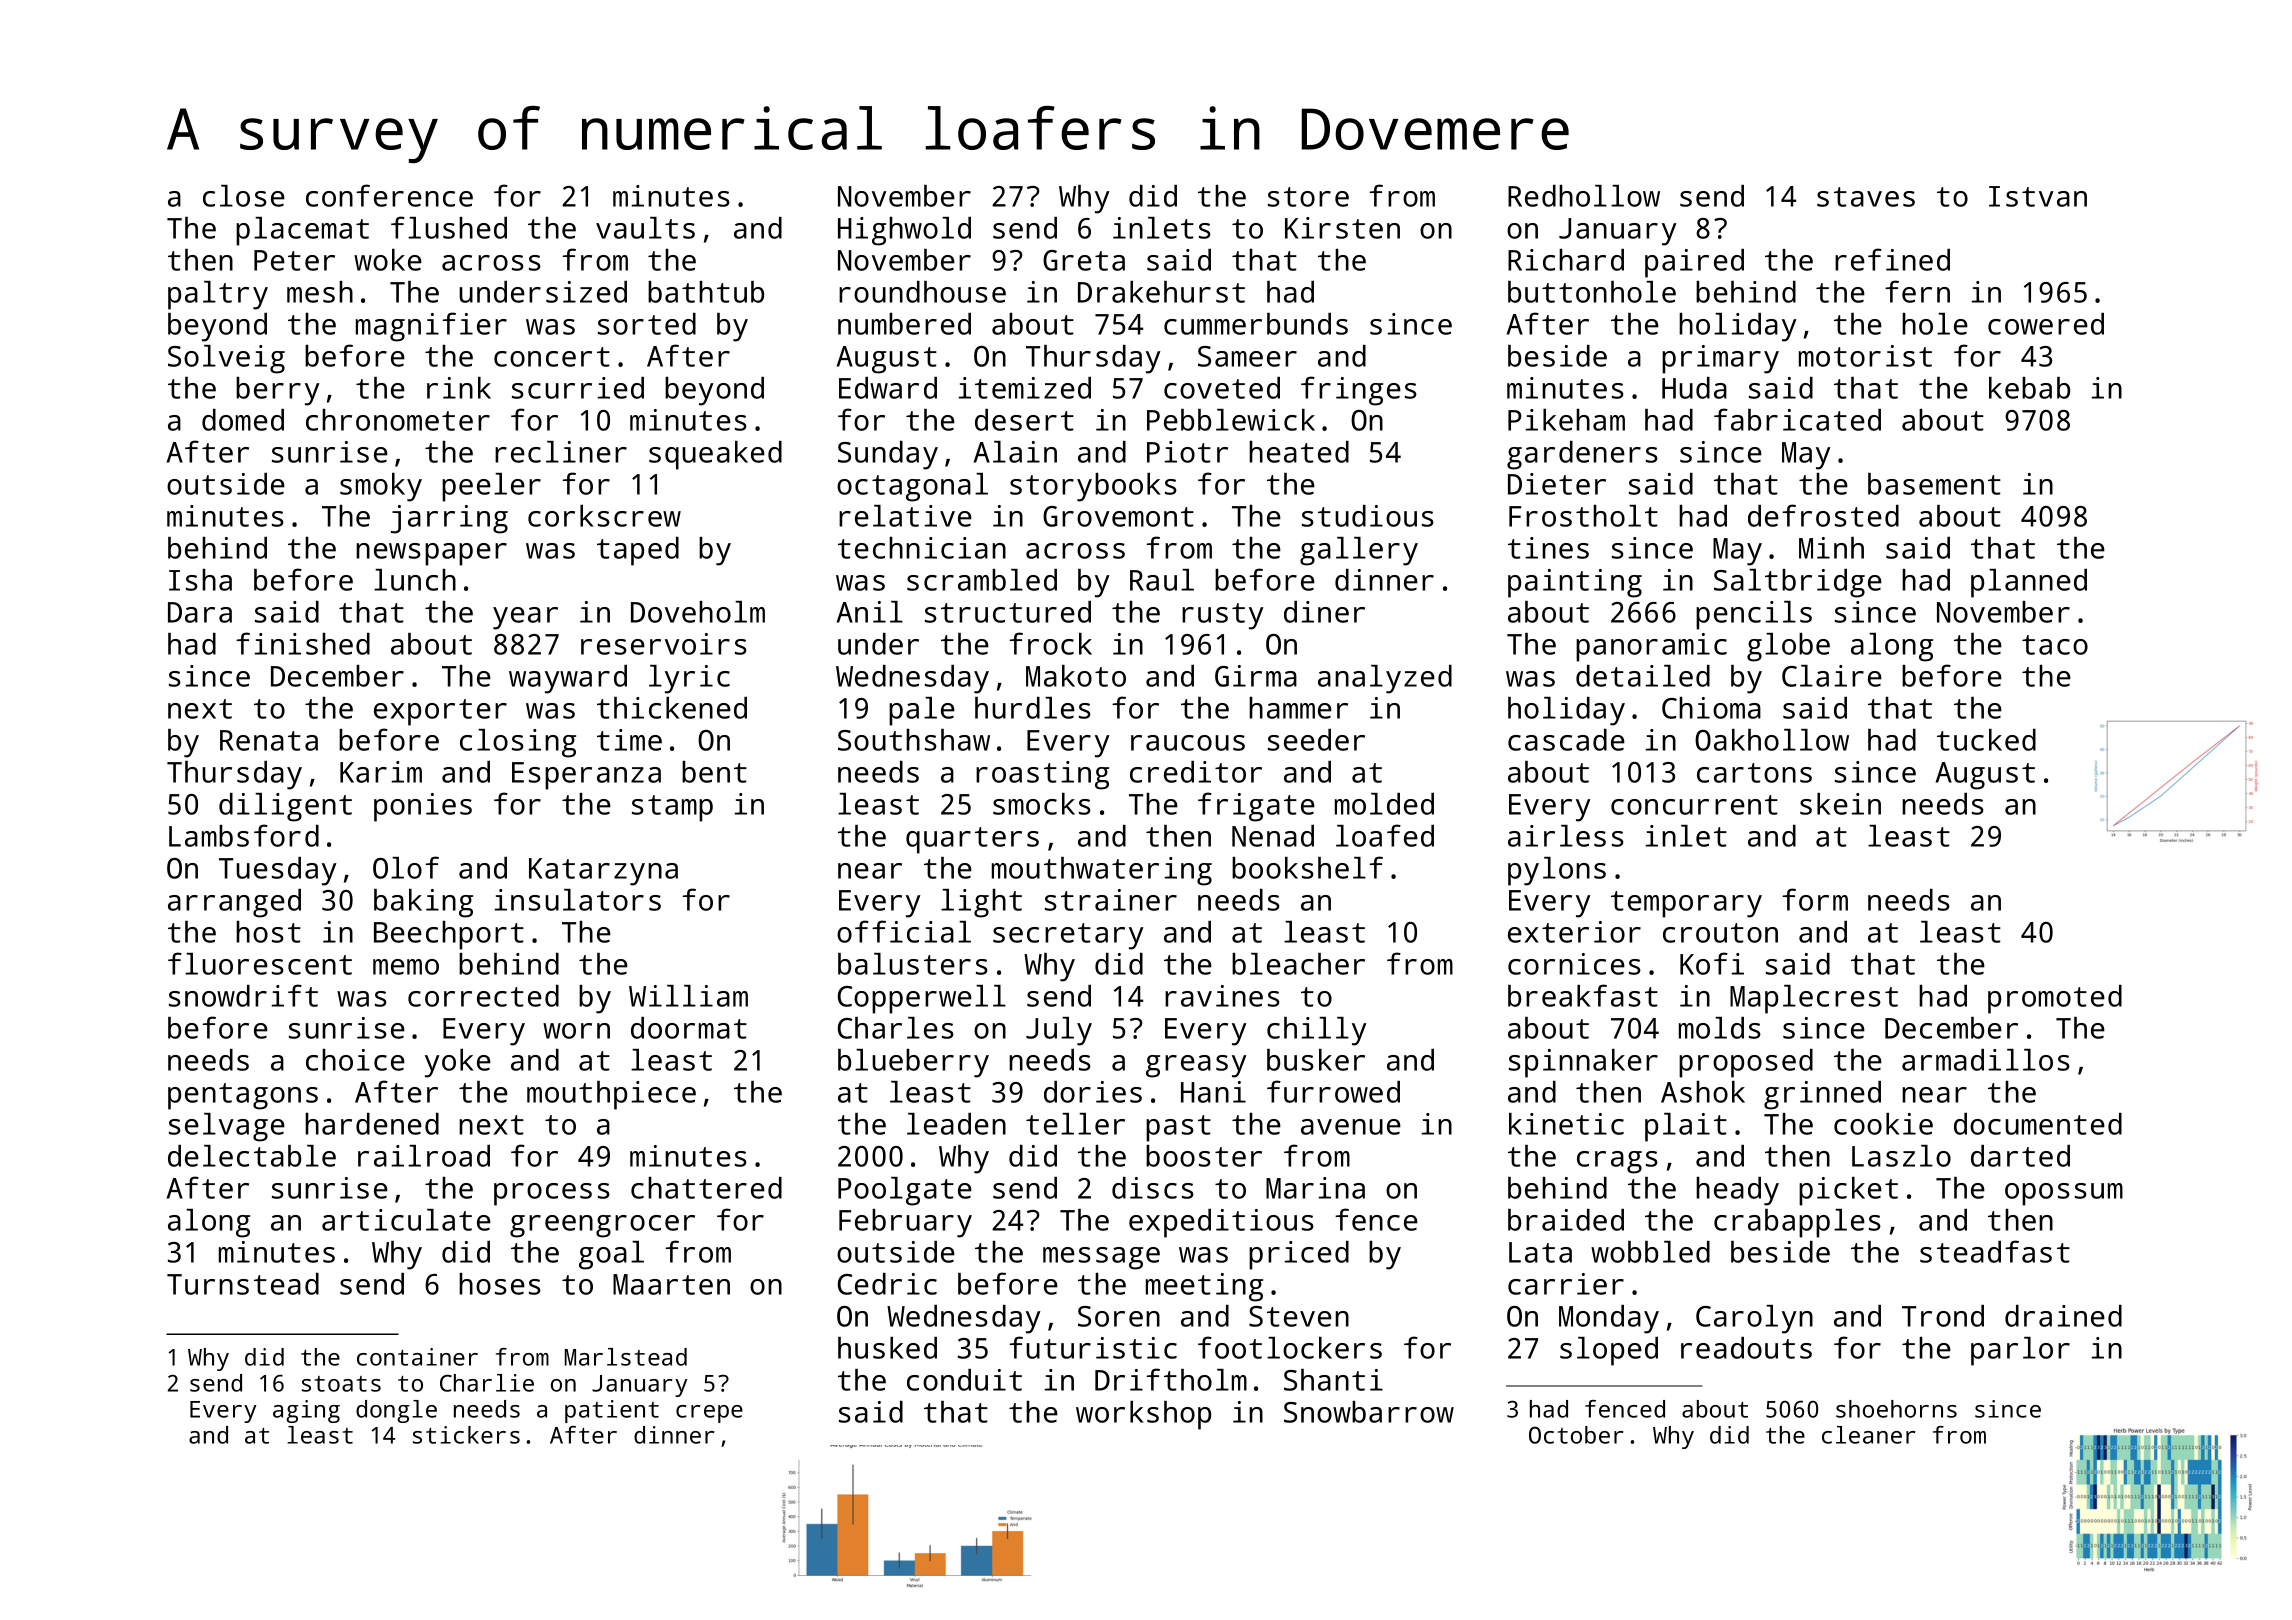  Describe the element at coordinates (887, 1284) in the screenshot. I see `Cedric` at that location.
